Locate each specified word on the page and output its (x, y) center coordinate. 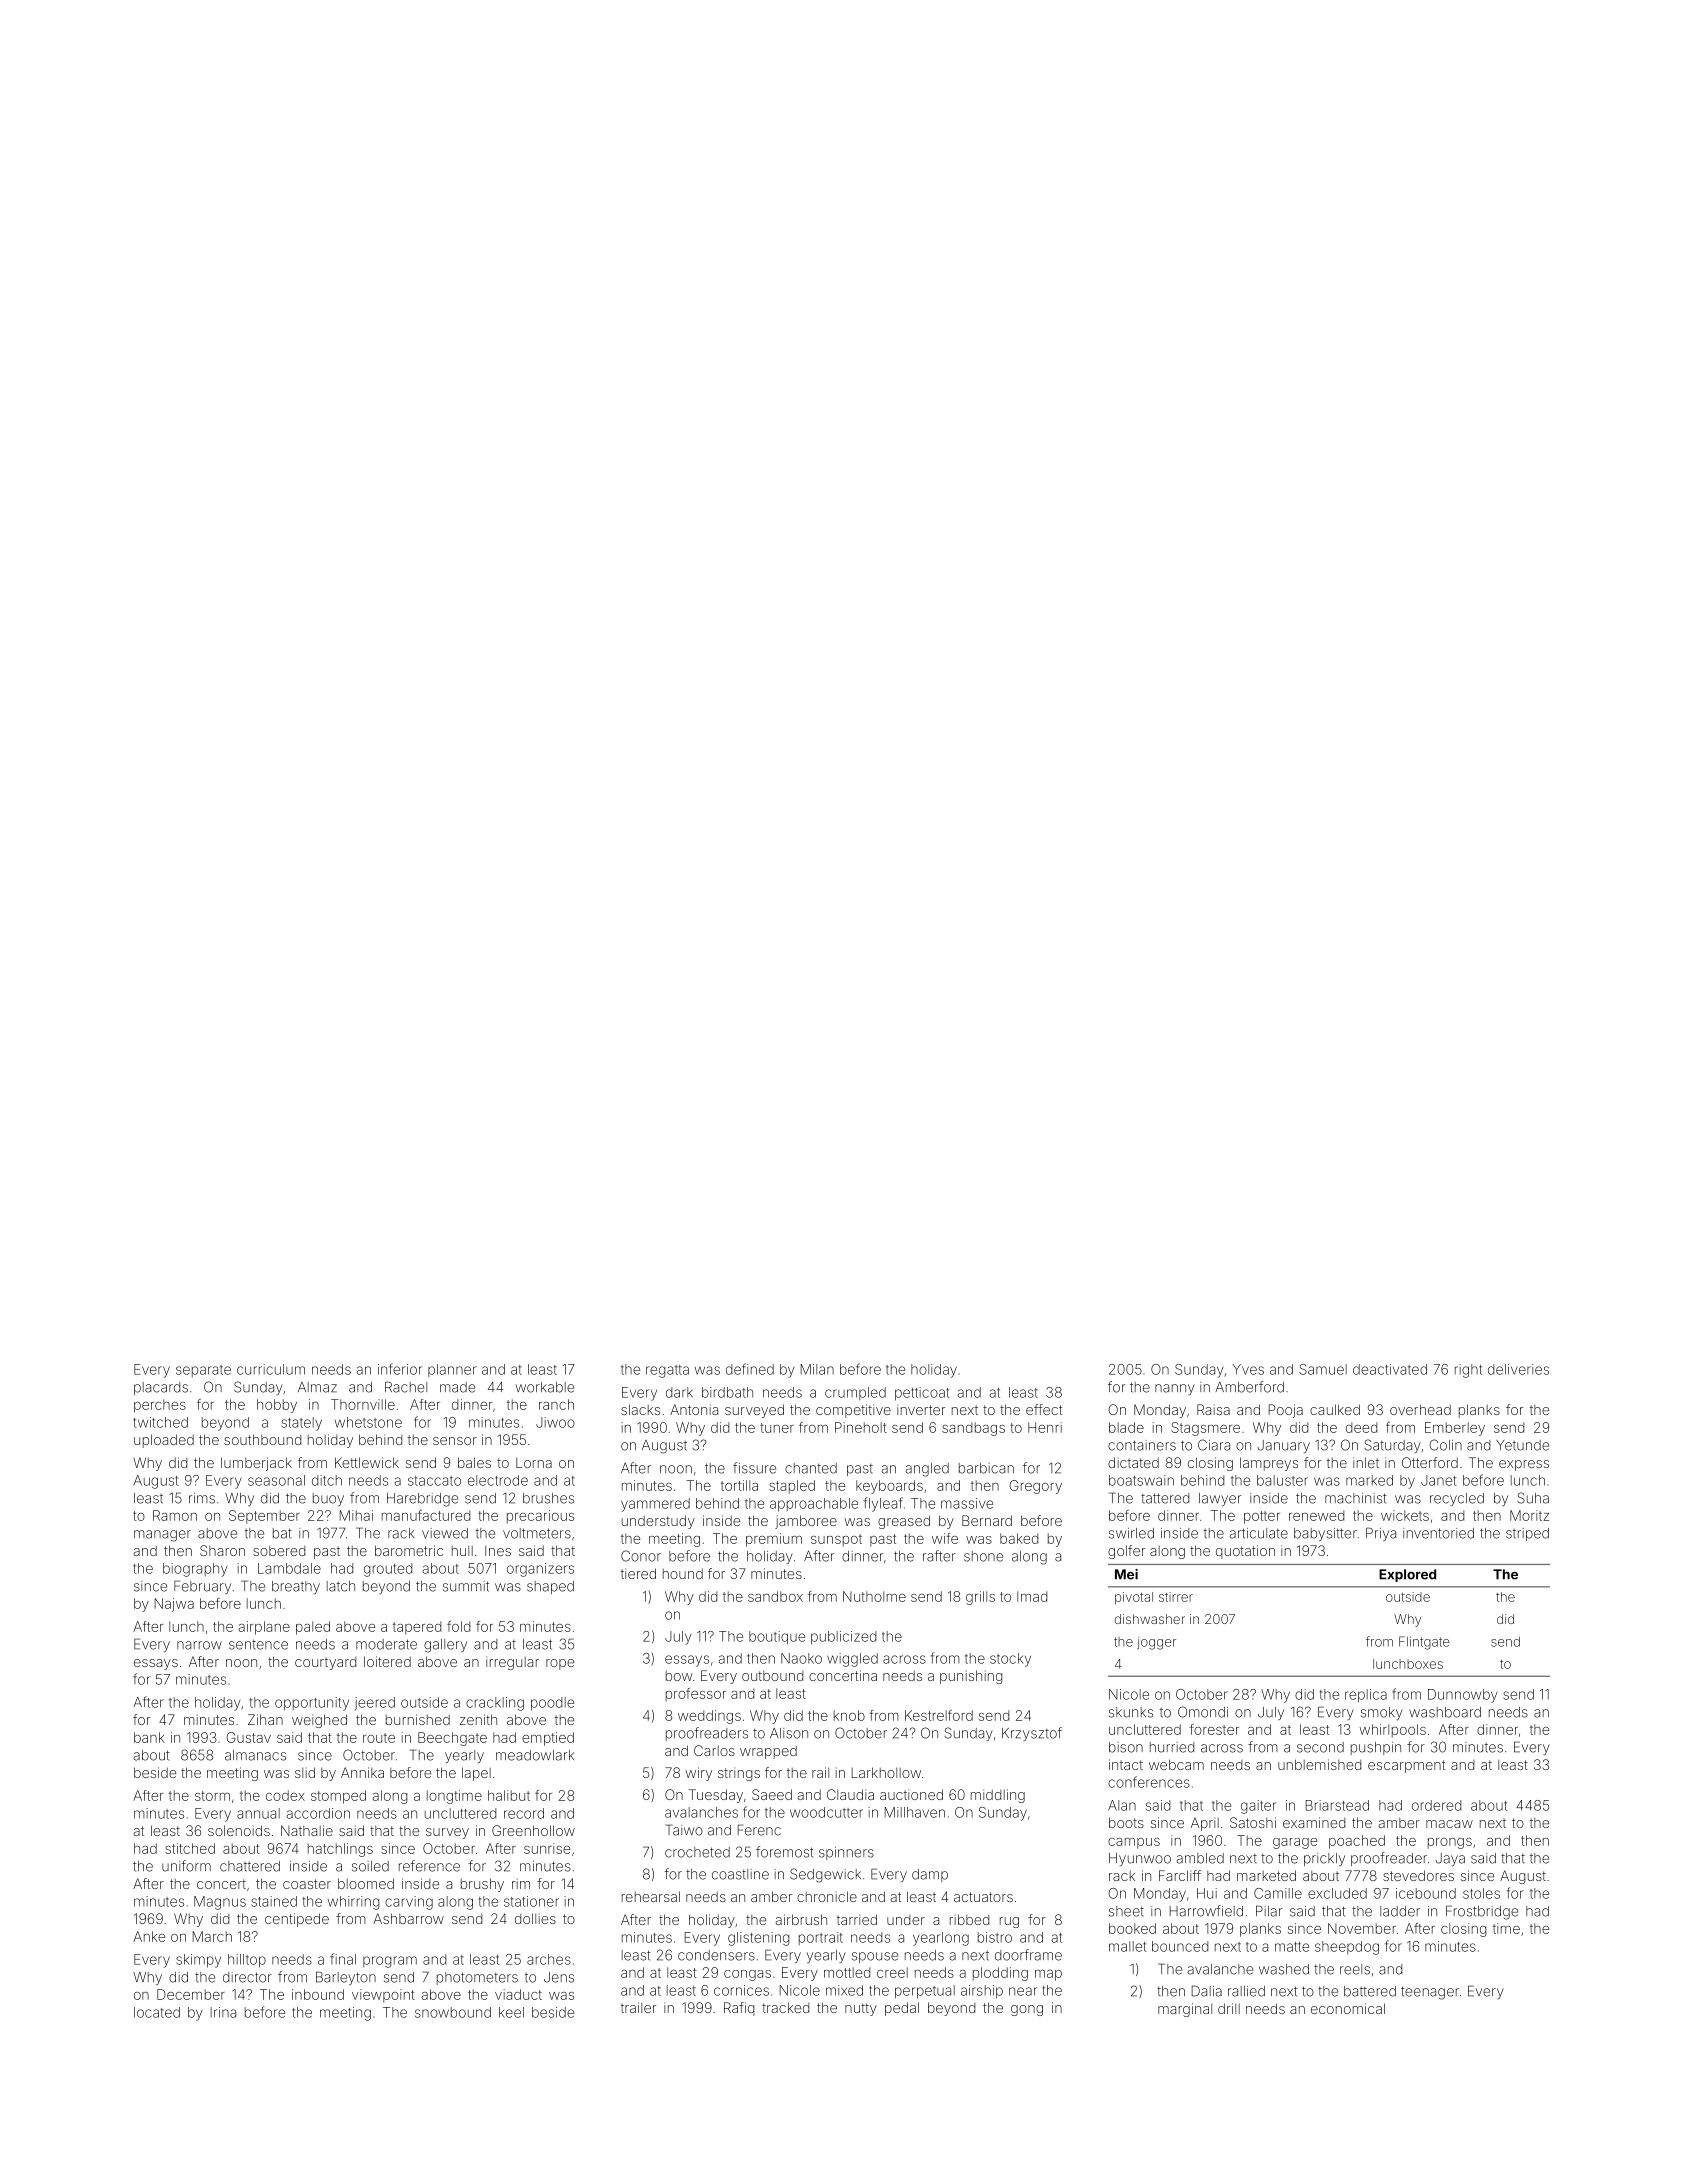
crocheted (697, 1852)
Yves (1248, 1369)
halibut (509, 1795)
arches (549, 1959)
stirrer (1176, 1597)
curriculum (271, 1369)
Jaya (1450, 1859)
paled (313, 1628)
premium (774, 1540)
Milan (817, 1369)
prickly (1324, 1859)
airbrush (801, 1919)
